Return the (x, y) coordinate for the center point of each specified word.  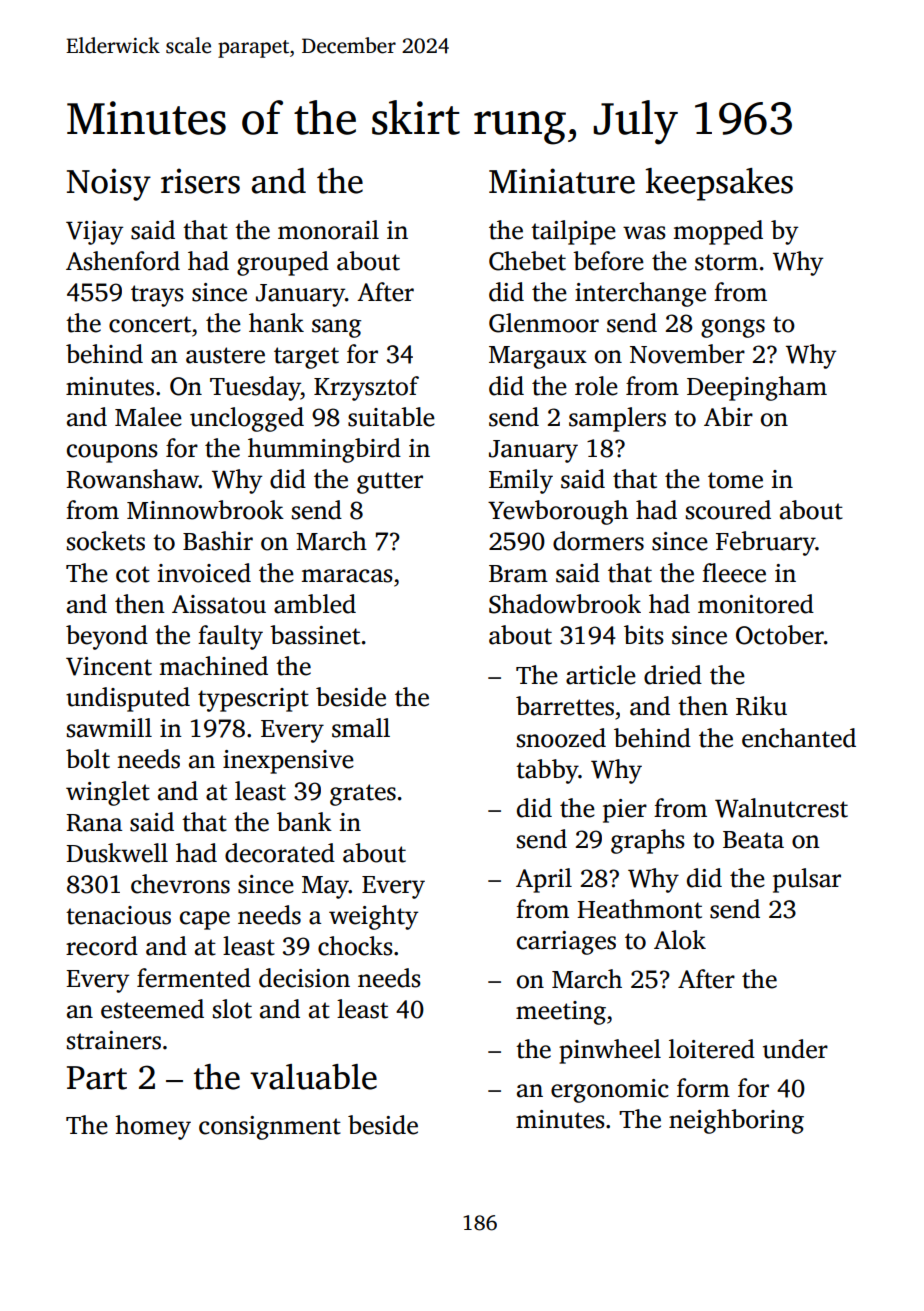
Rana (94, 823)
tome (735, 480)
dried (673, 675)
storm (726, 262)
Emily (521, 481)
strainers (114, 1040)
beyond (107, 637)
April (544, 880)
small (361, 728)
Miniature (562, 181)
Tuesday (255, 388)
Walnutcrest (781, 808)
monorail (328, 230)
